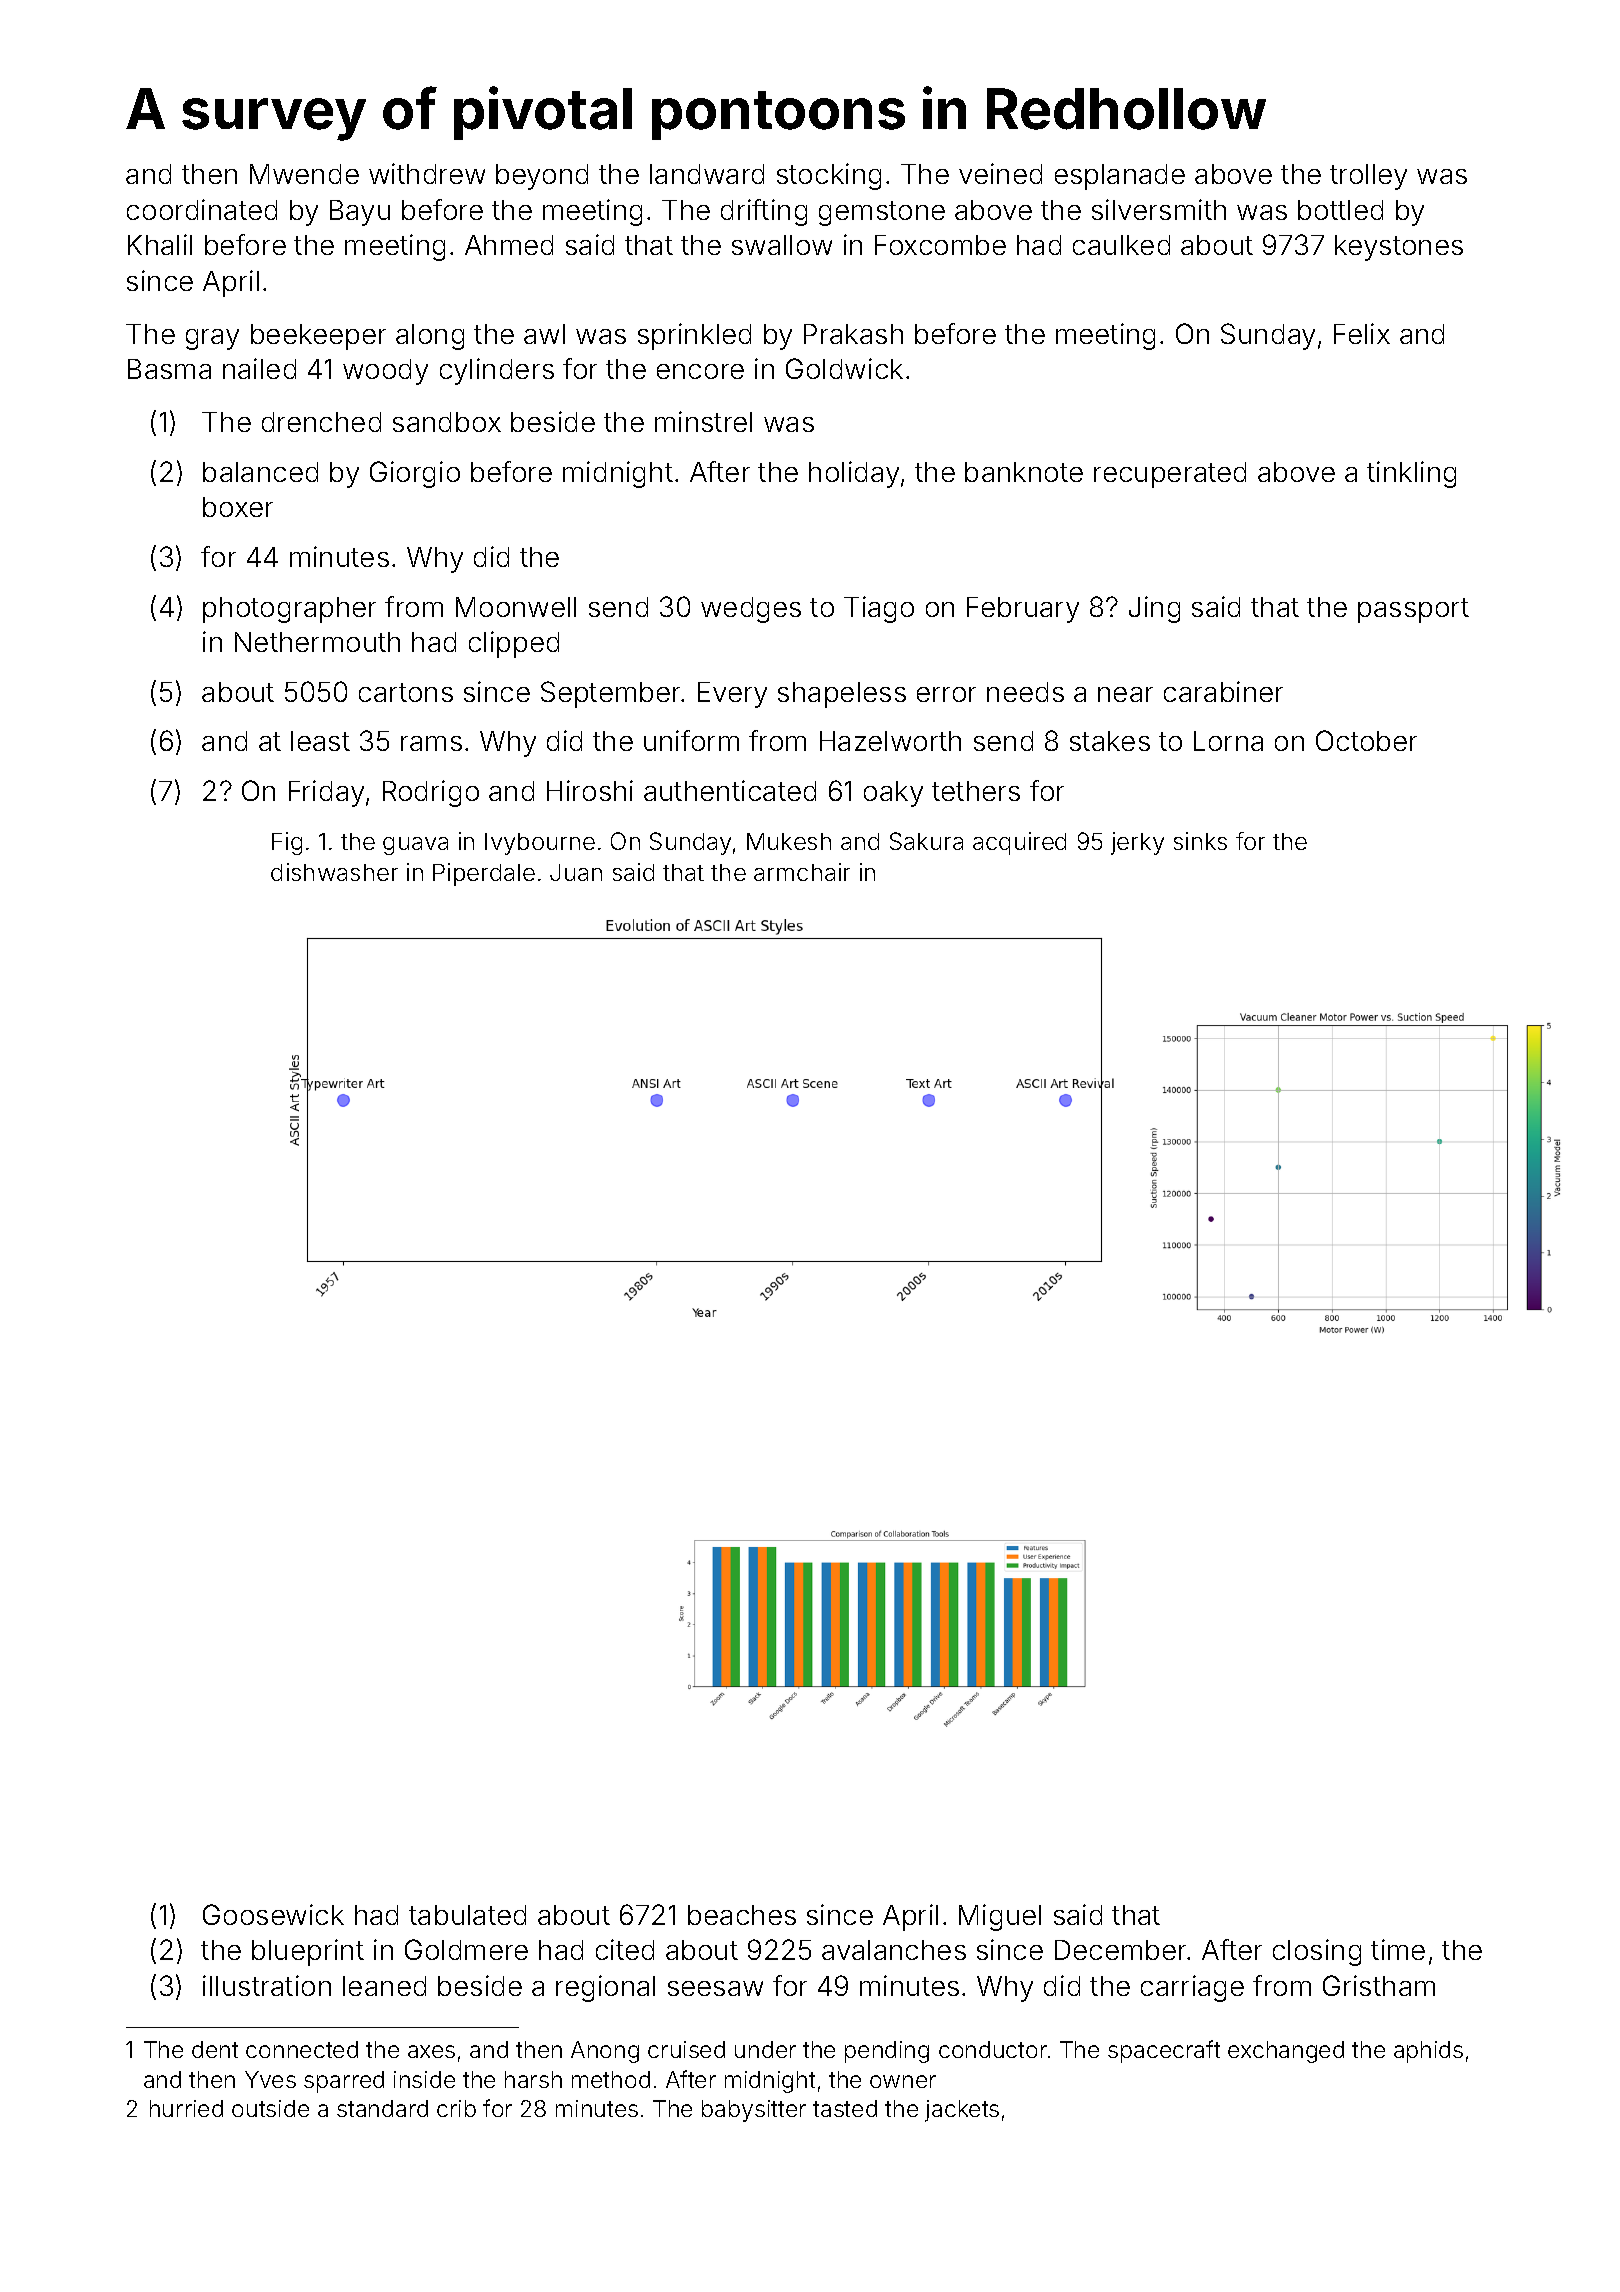 The height and width of the screenshot is (2292, 1620). I want to click on avalanches, so click(894, 1950).
